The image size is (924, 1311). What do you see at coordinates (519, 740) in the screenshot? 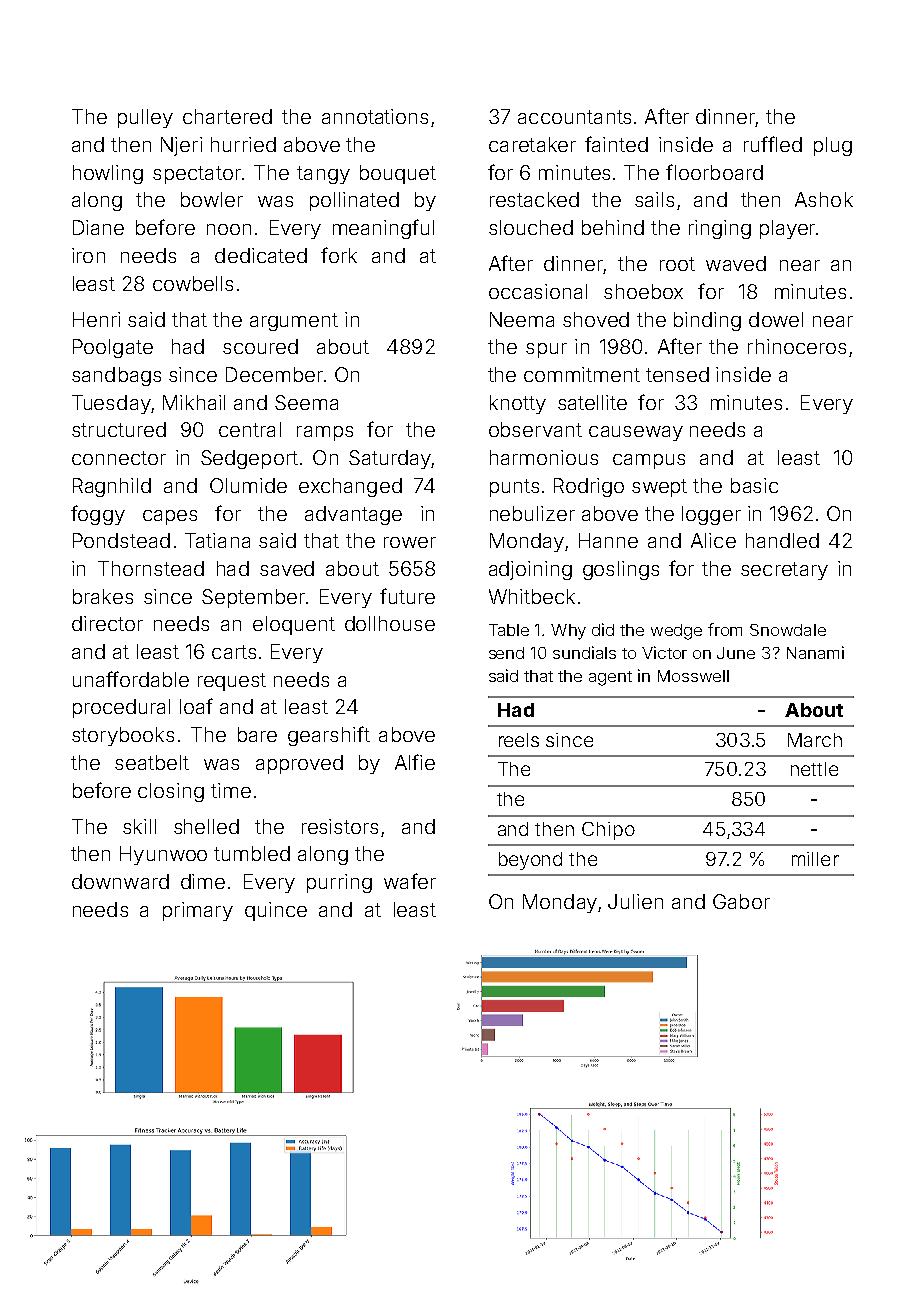
I see `reels` at bounding box center [519, 740].
